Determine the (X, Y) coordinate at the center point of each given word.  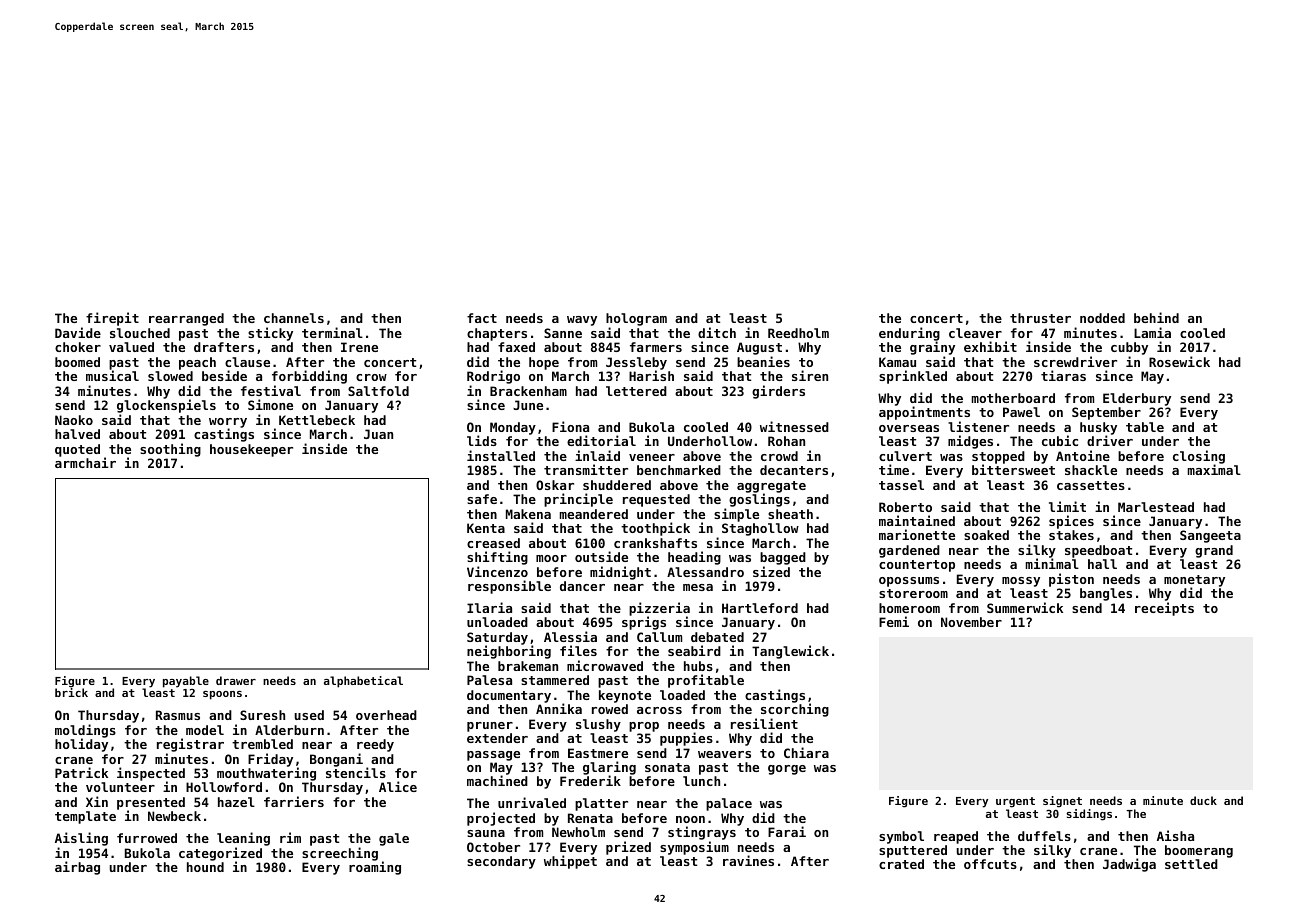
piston (1071, 580)
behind (1156, 317)
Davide (78, 332)
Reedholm (798, 333)
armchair (85, 463)
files (578, 650)
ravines (748, 860)
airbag (77, 868)
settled (1191, 864)
